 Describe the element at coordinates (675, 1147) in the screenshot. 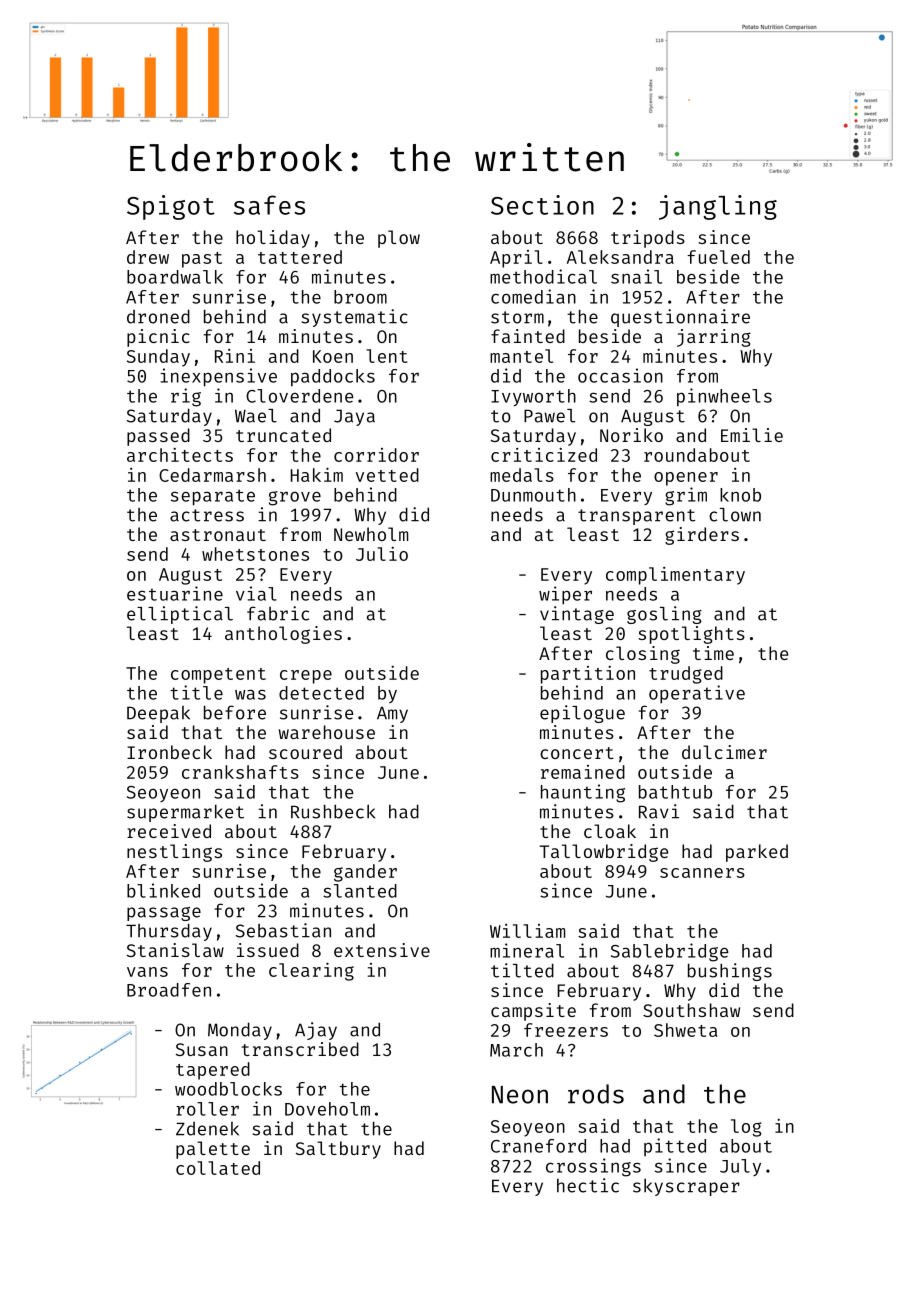

I see `pitted` at that location.
